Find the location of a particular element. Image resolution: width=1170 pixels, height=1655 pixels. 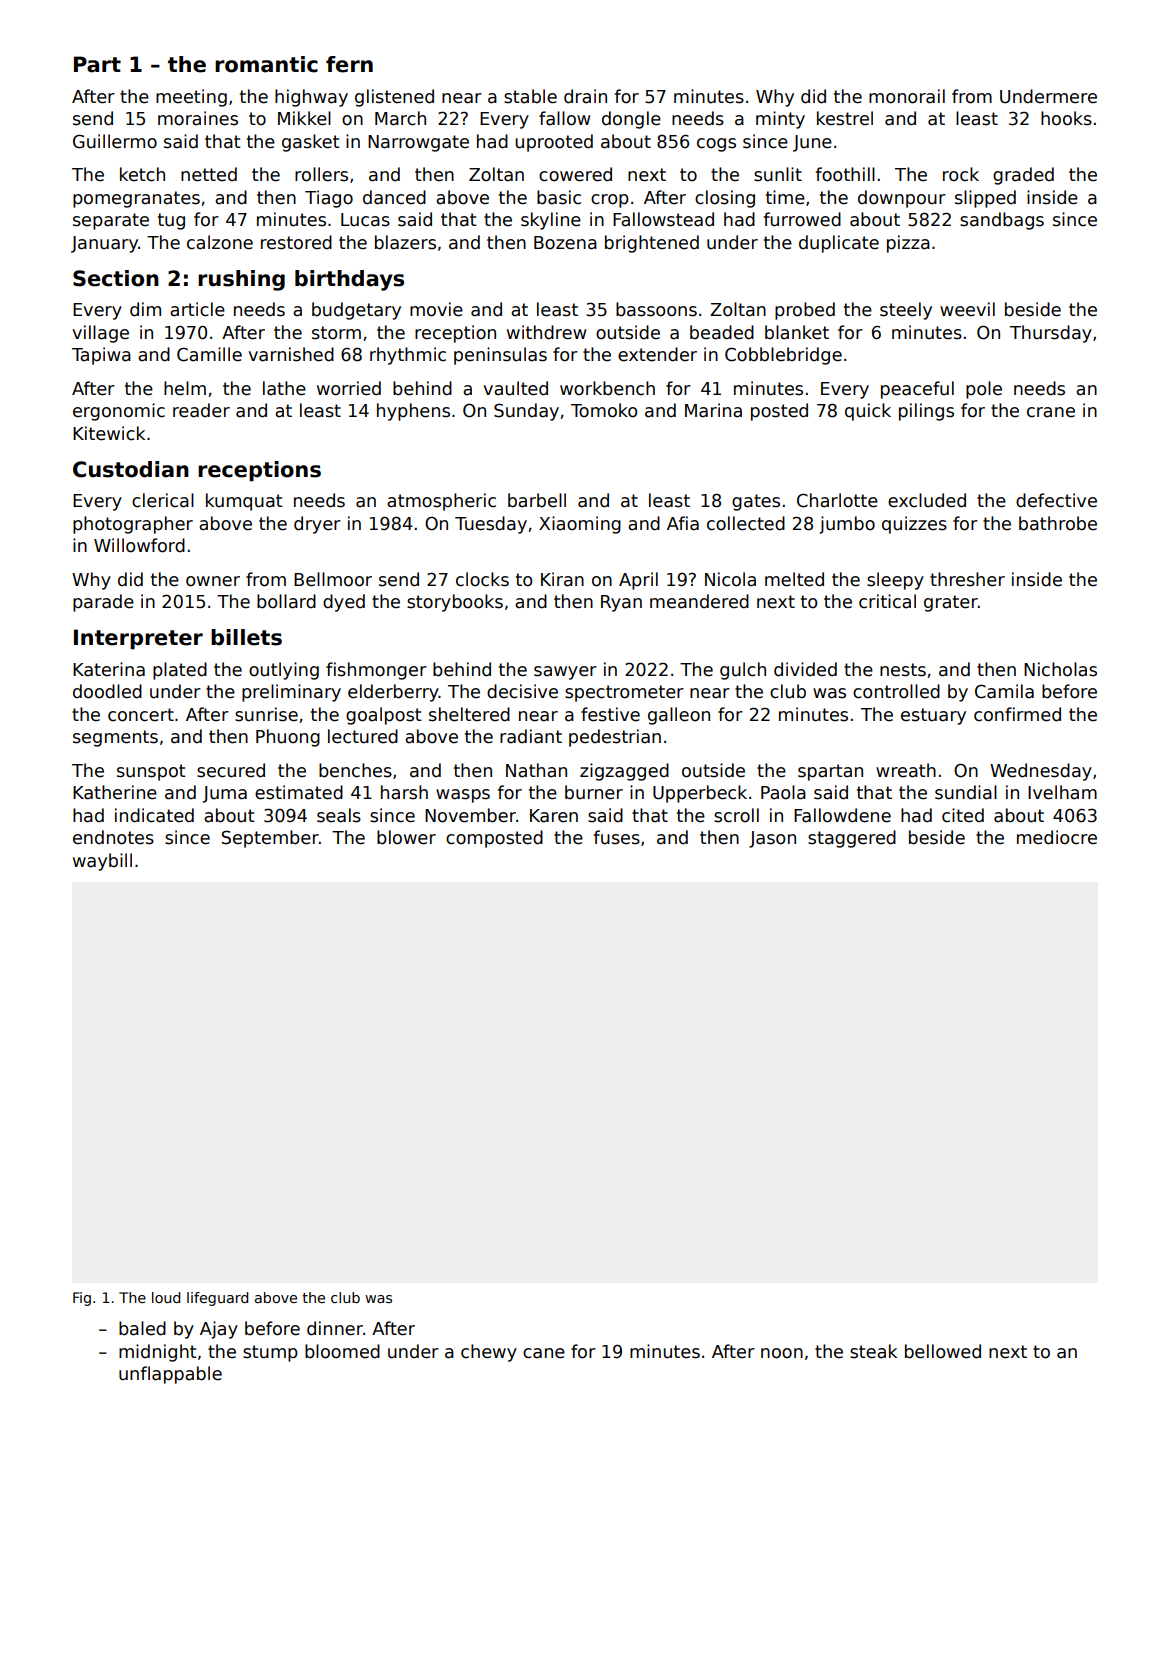

quick is located at coordinates (868, 412).
